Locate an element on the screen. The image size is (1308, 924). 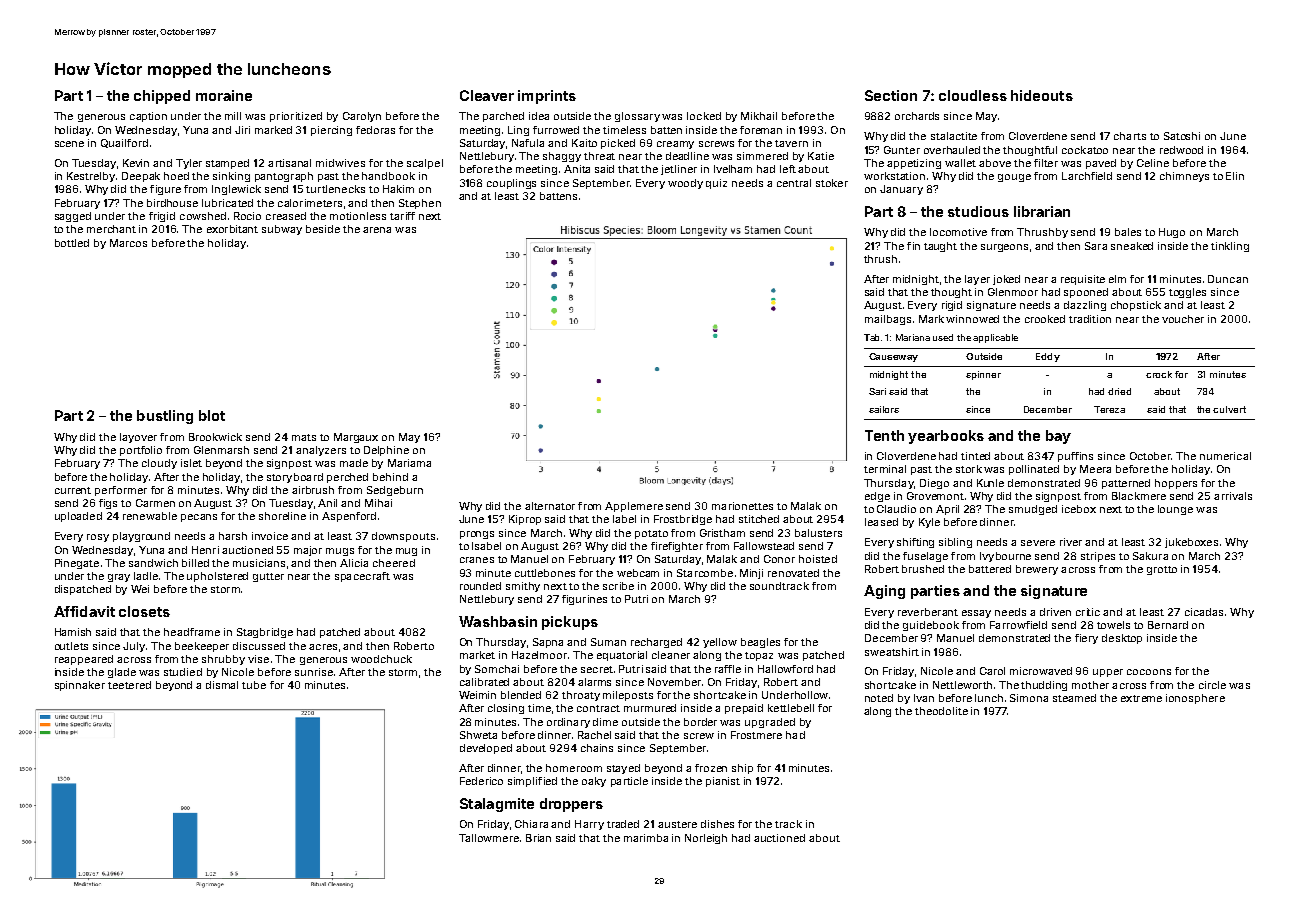
woodchuck is located at coordinates (381, 659).
